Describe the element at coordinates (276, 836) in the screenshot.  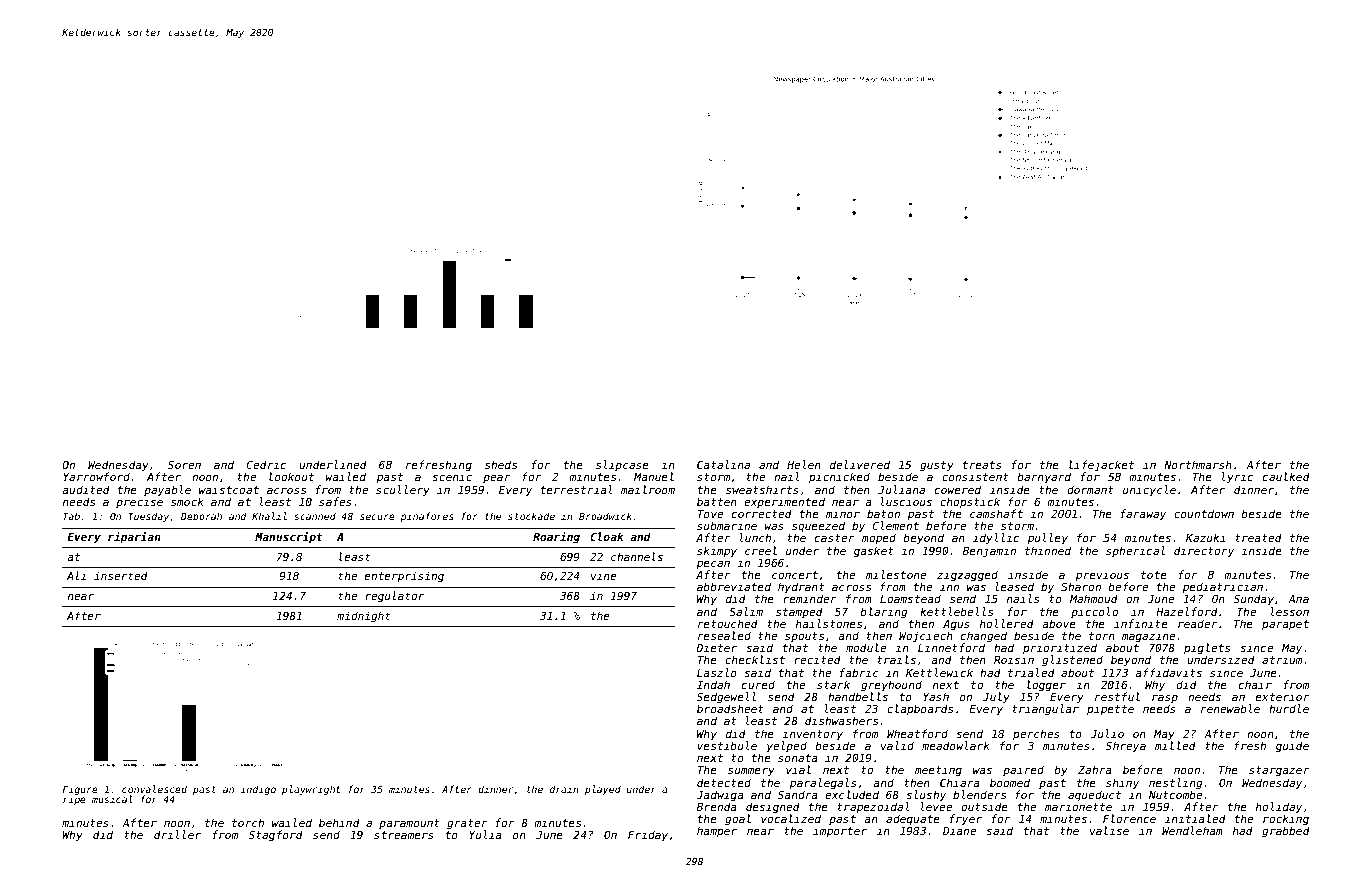
I see `Stagford` at that location.
